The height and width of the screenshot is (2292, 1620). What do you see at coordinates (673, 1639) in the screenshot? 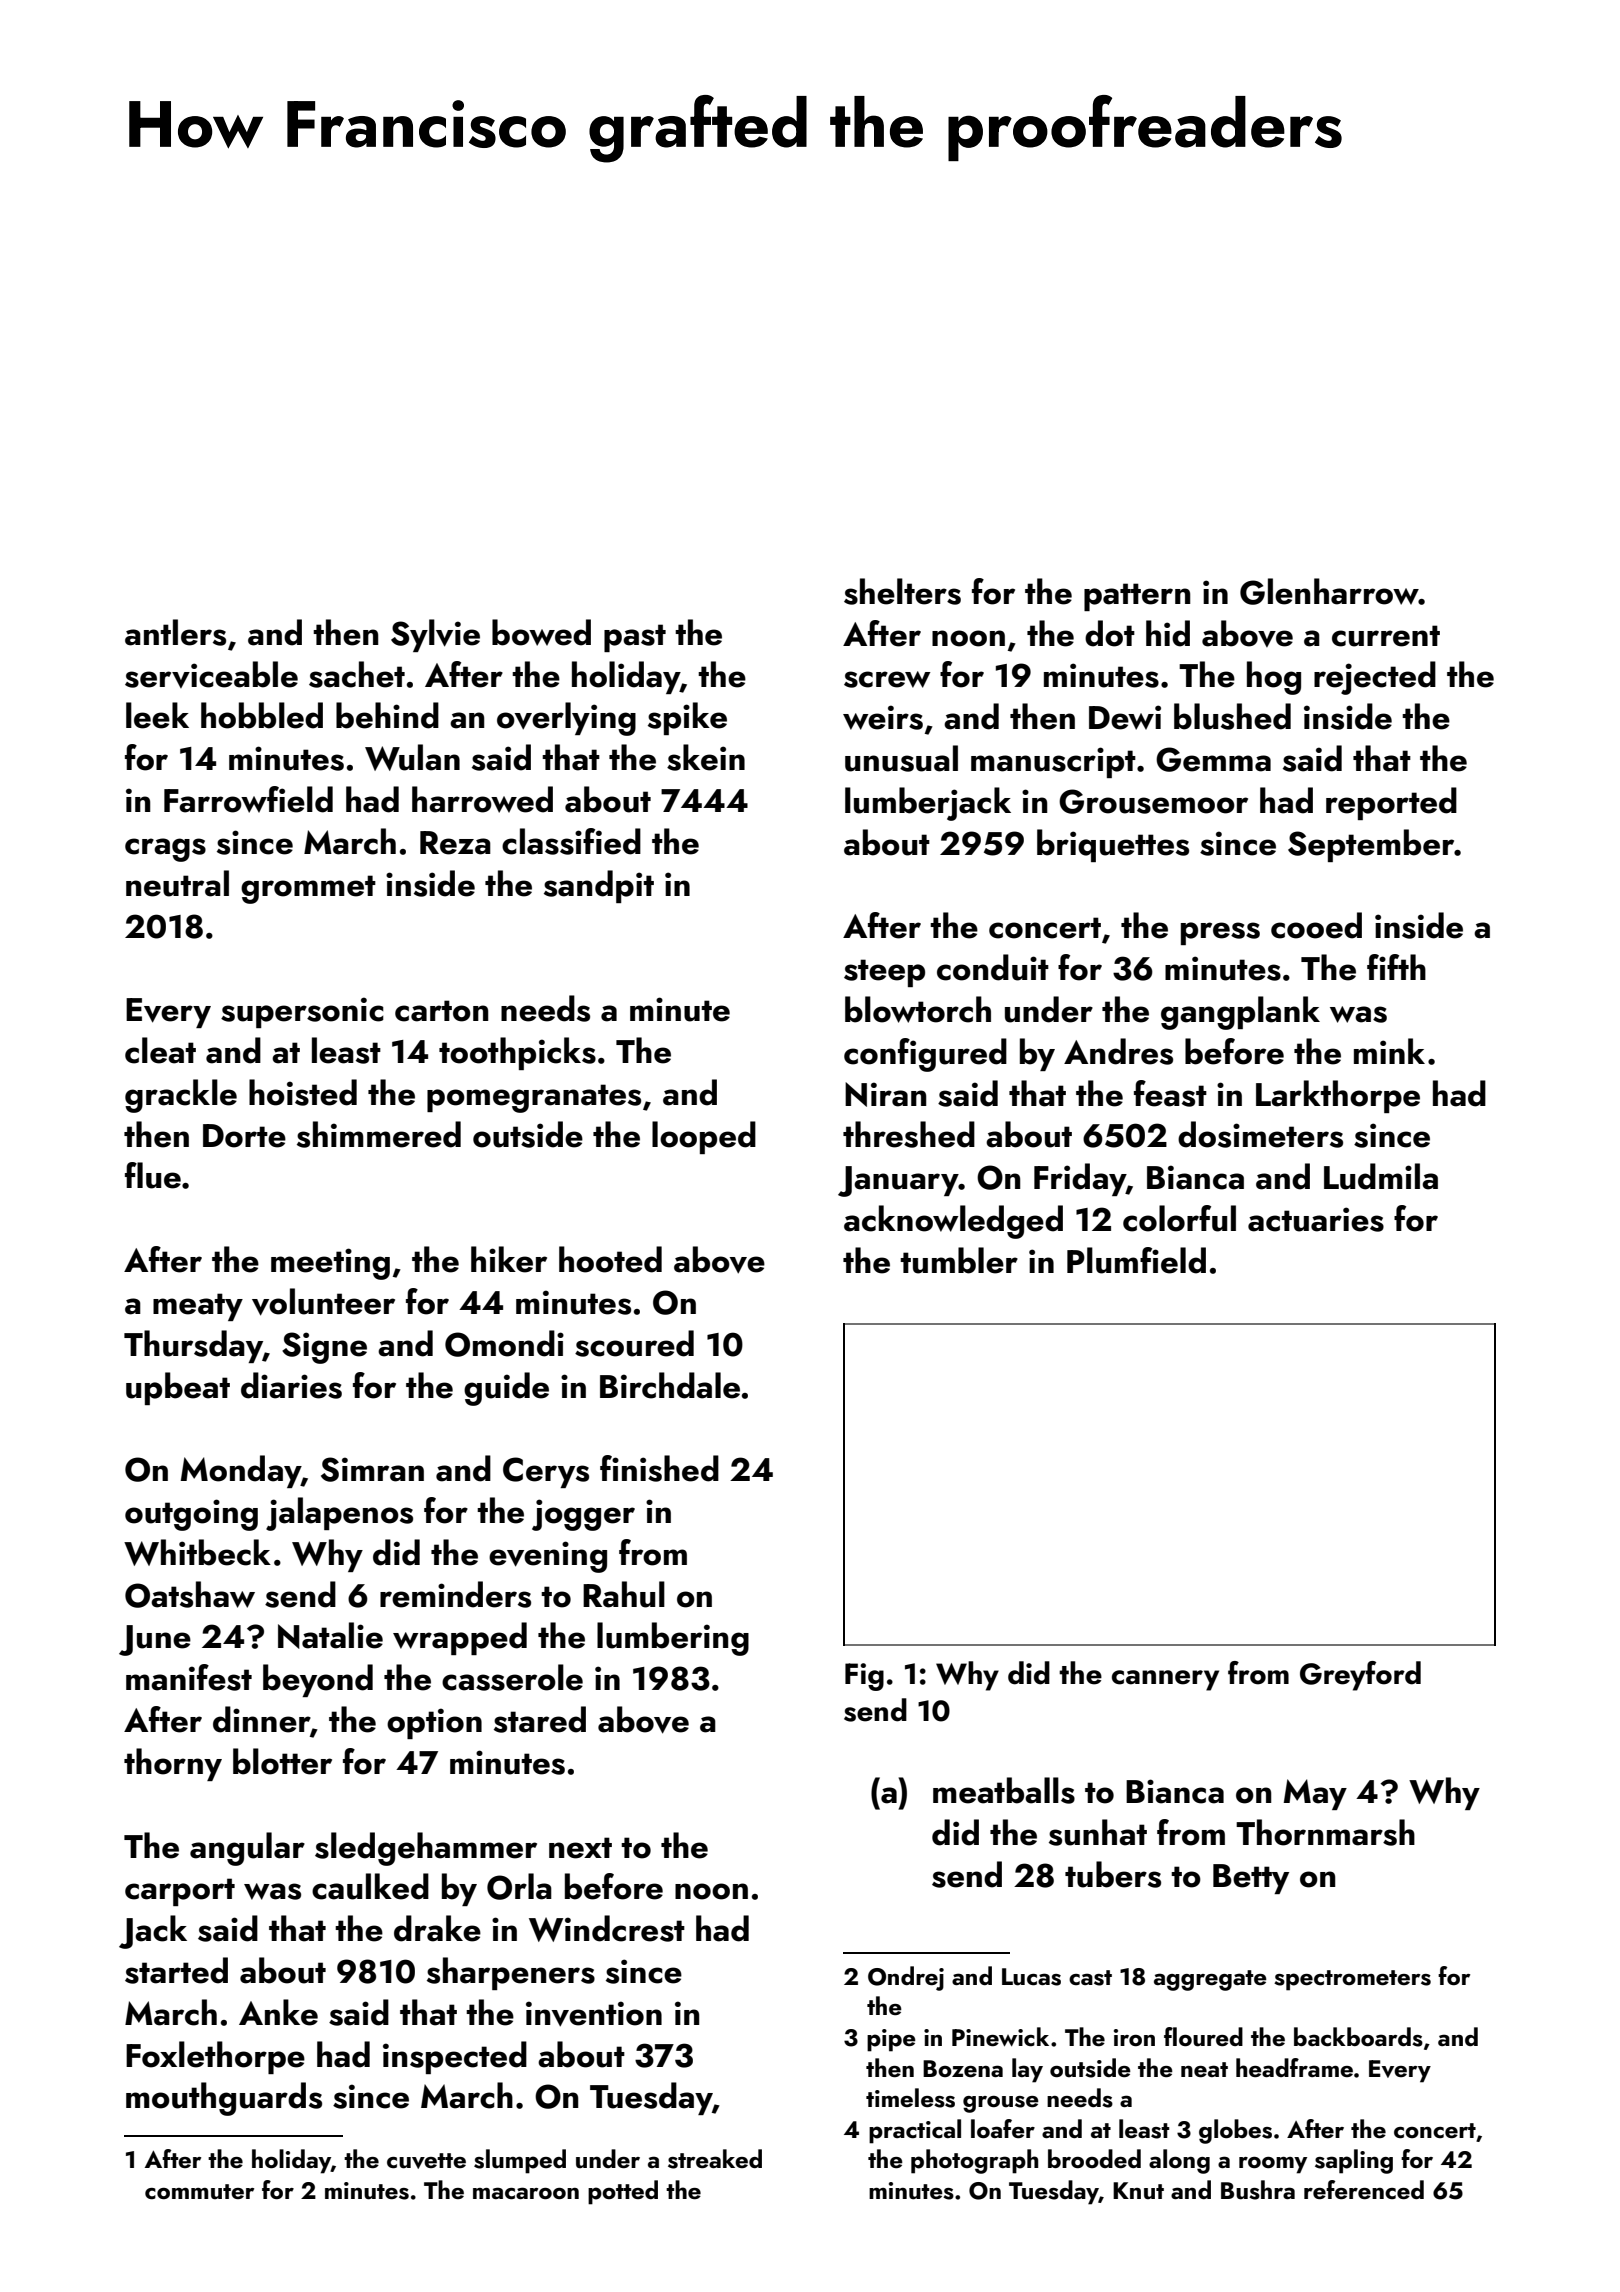
I see `lumbering` at bounding box center [673, 1639].
